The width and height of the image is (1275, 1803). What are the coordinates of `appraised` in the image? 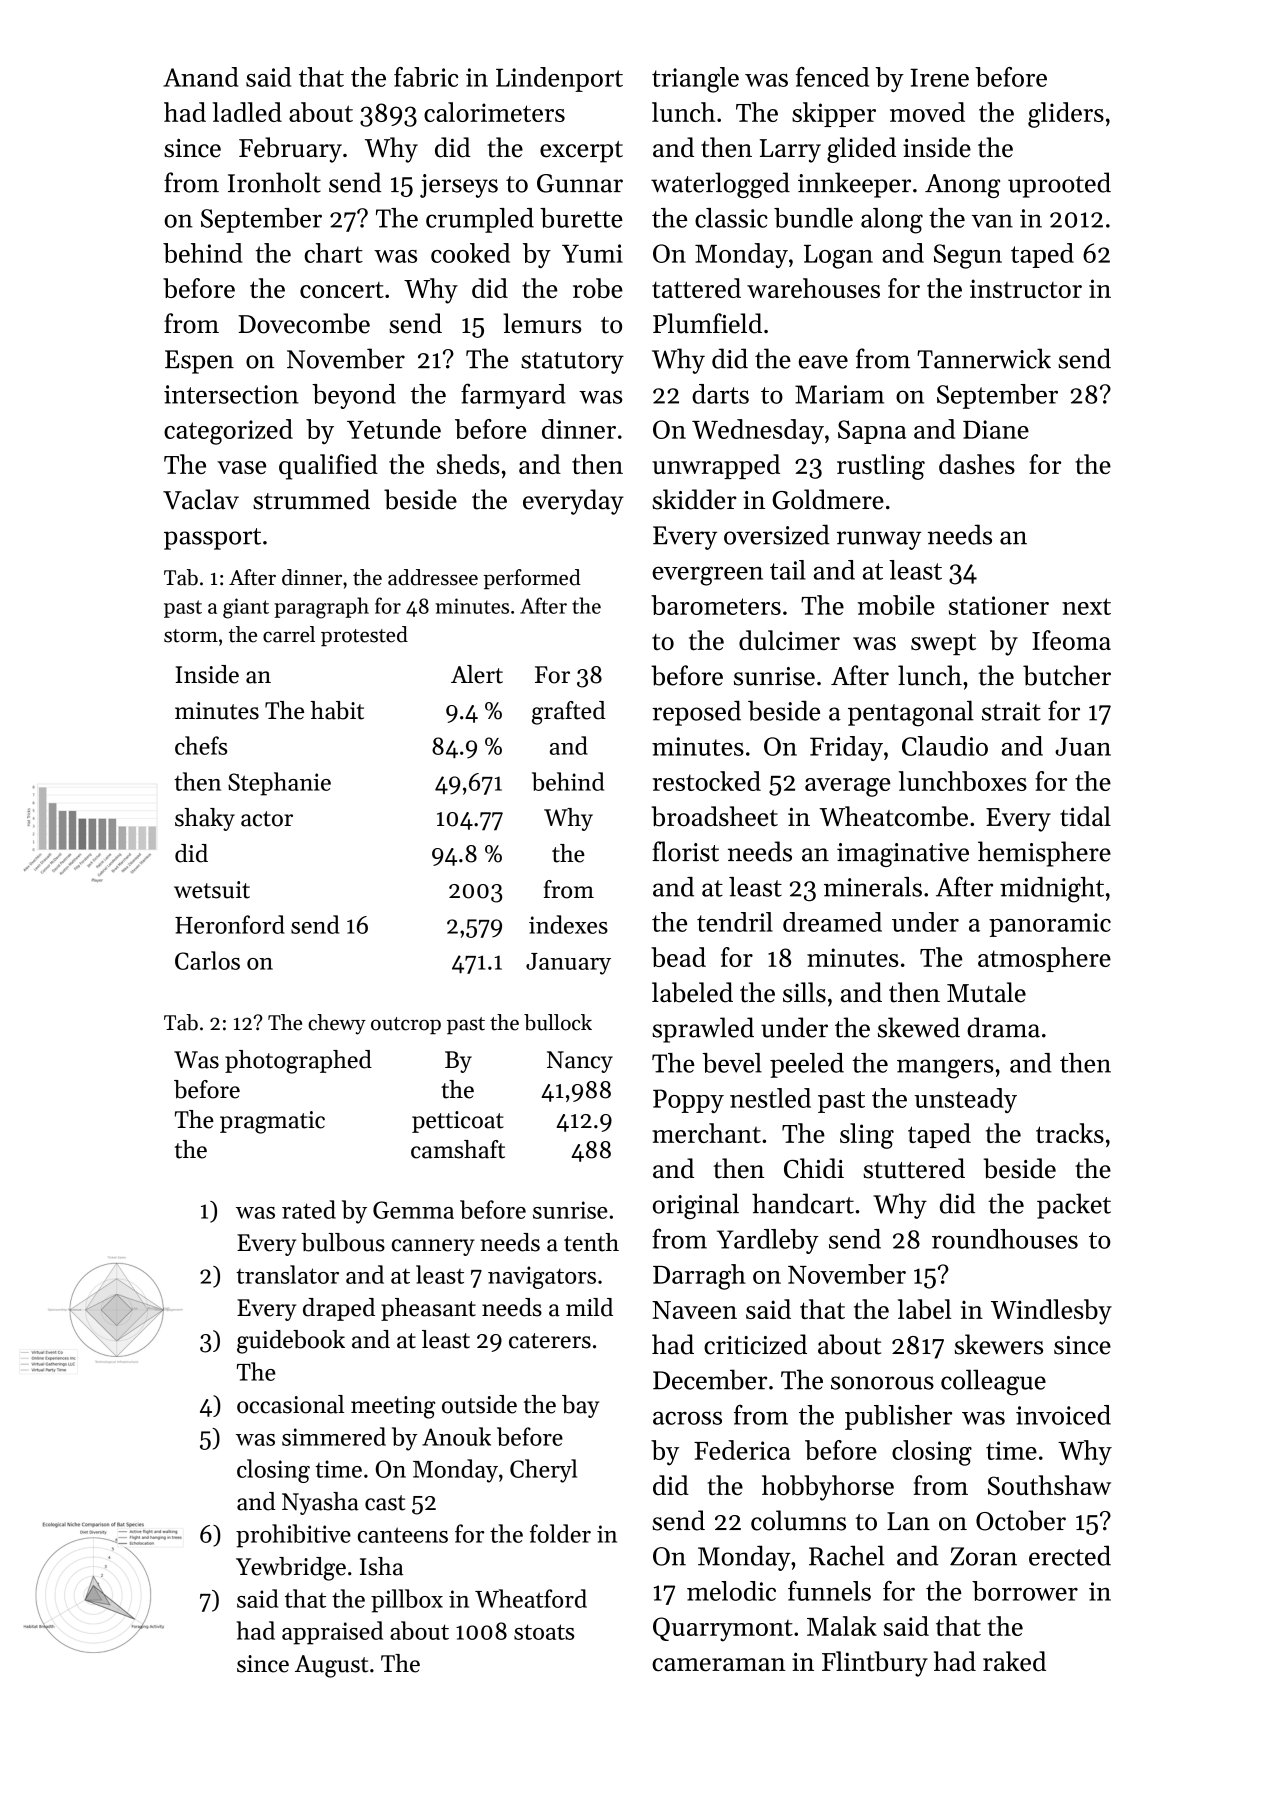 It's located at (332, 1633).
